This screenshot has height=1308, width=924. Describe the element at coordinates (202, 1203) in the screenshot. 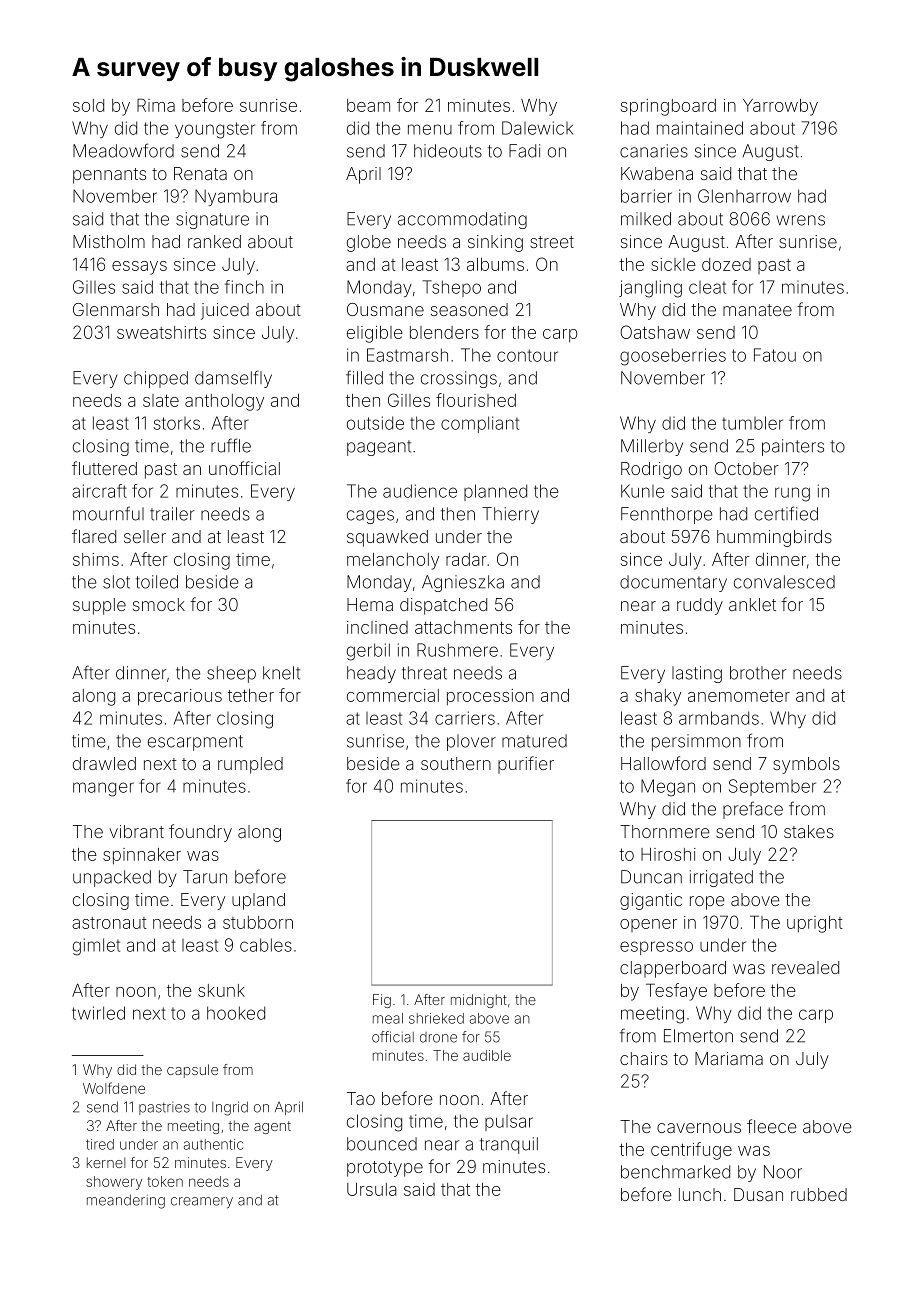

I see `creamery` at that location.
